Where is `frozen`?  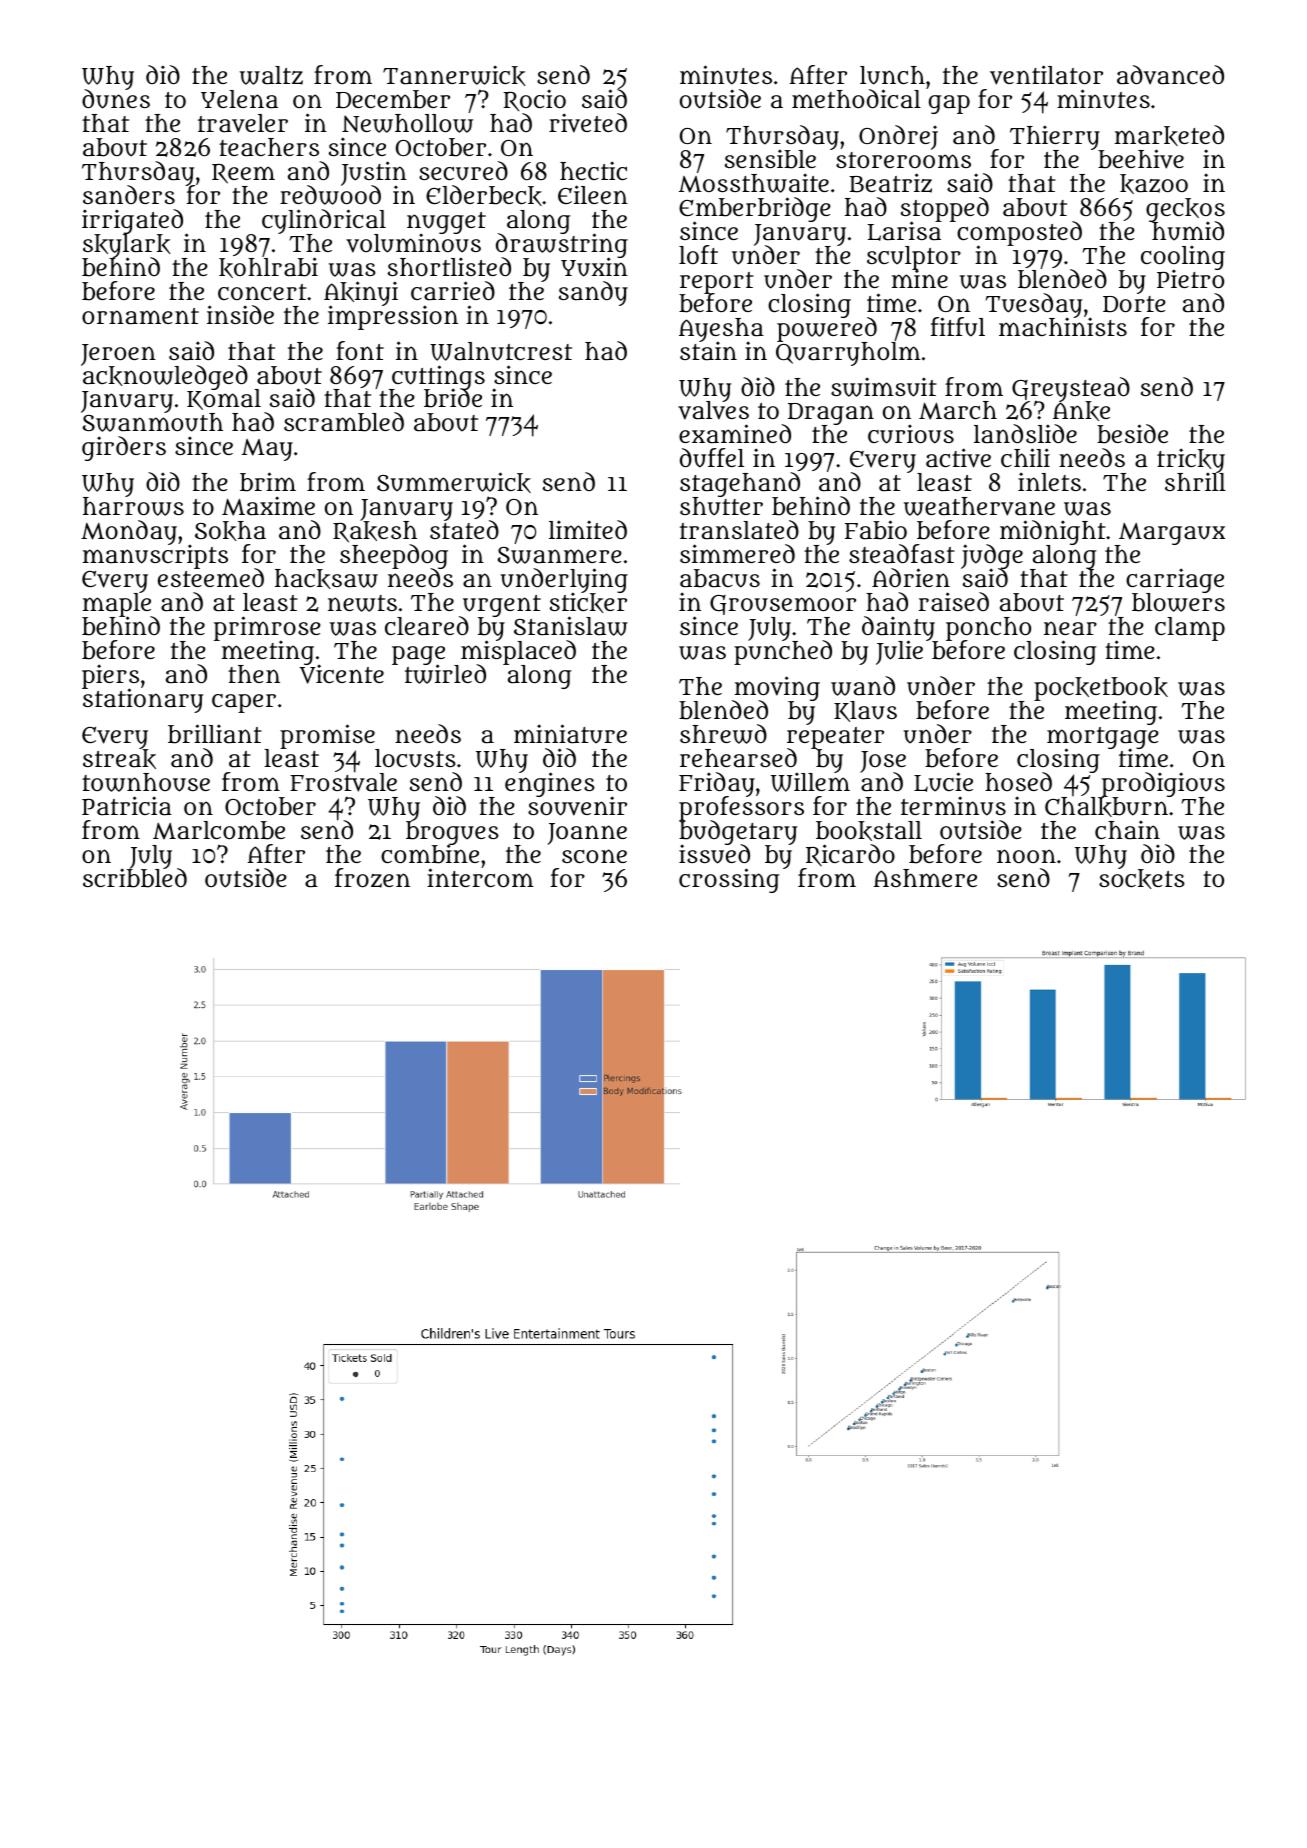 frozen is located at coordinates (372, 878).
